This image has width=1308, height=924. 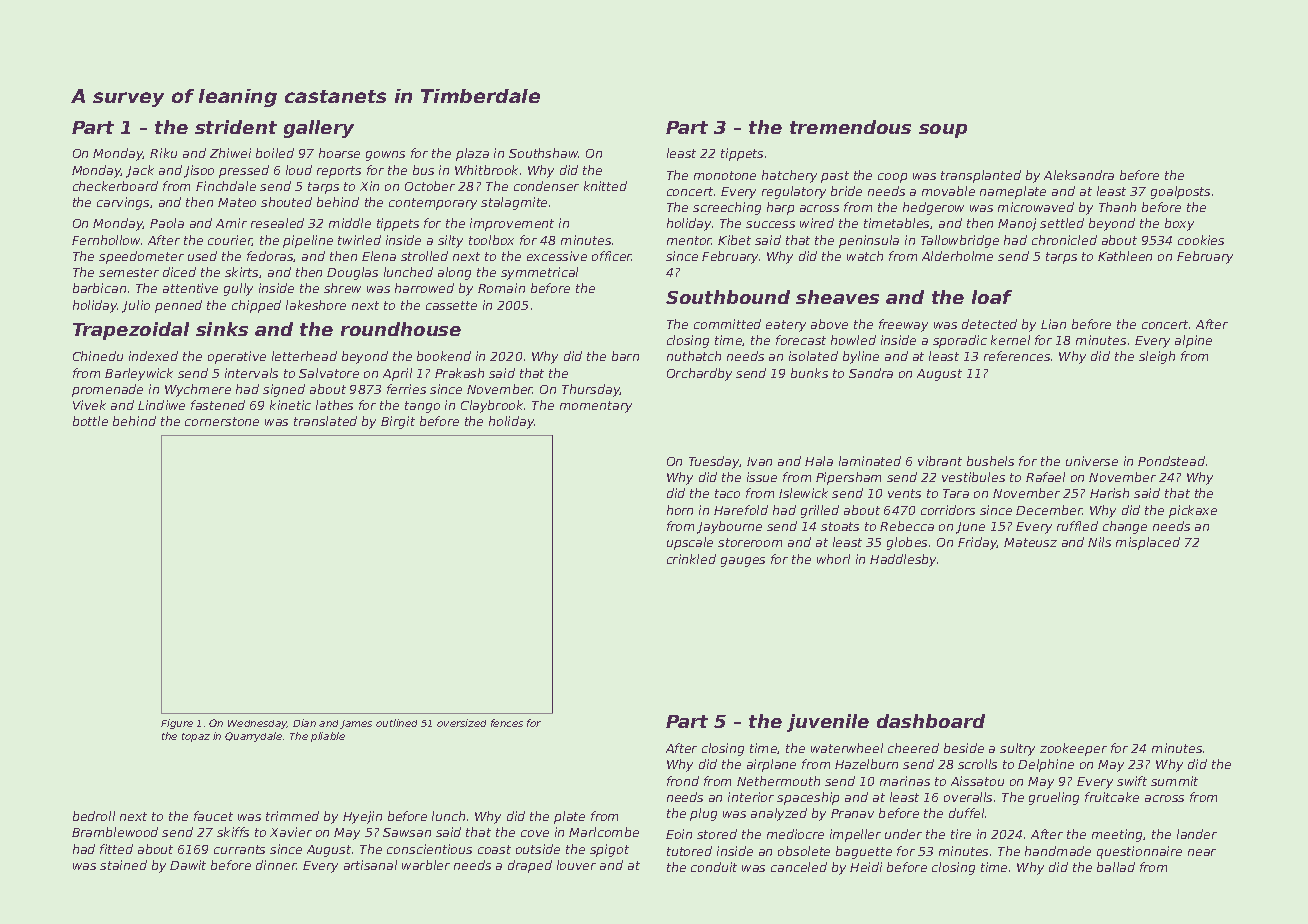 What do you see at coordinates (398, 422) in the image?
I see `Birgit` at bounding box center [398, 422].
